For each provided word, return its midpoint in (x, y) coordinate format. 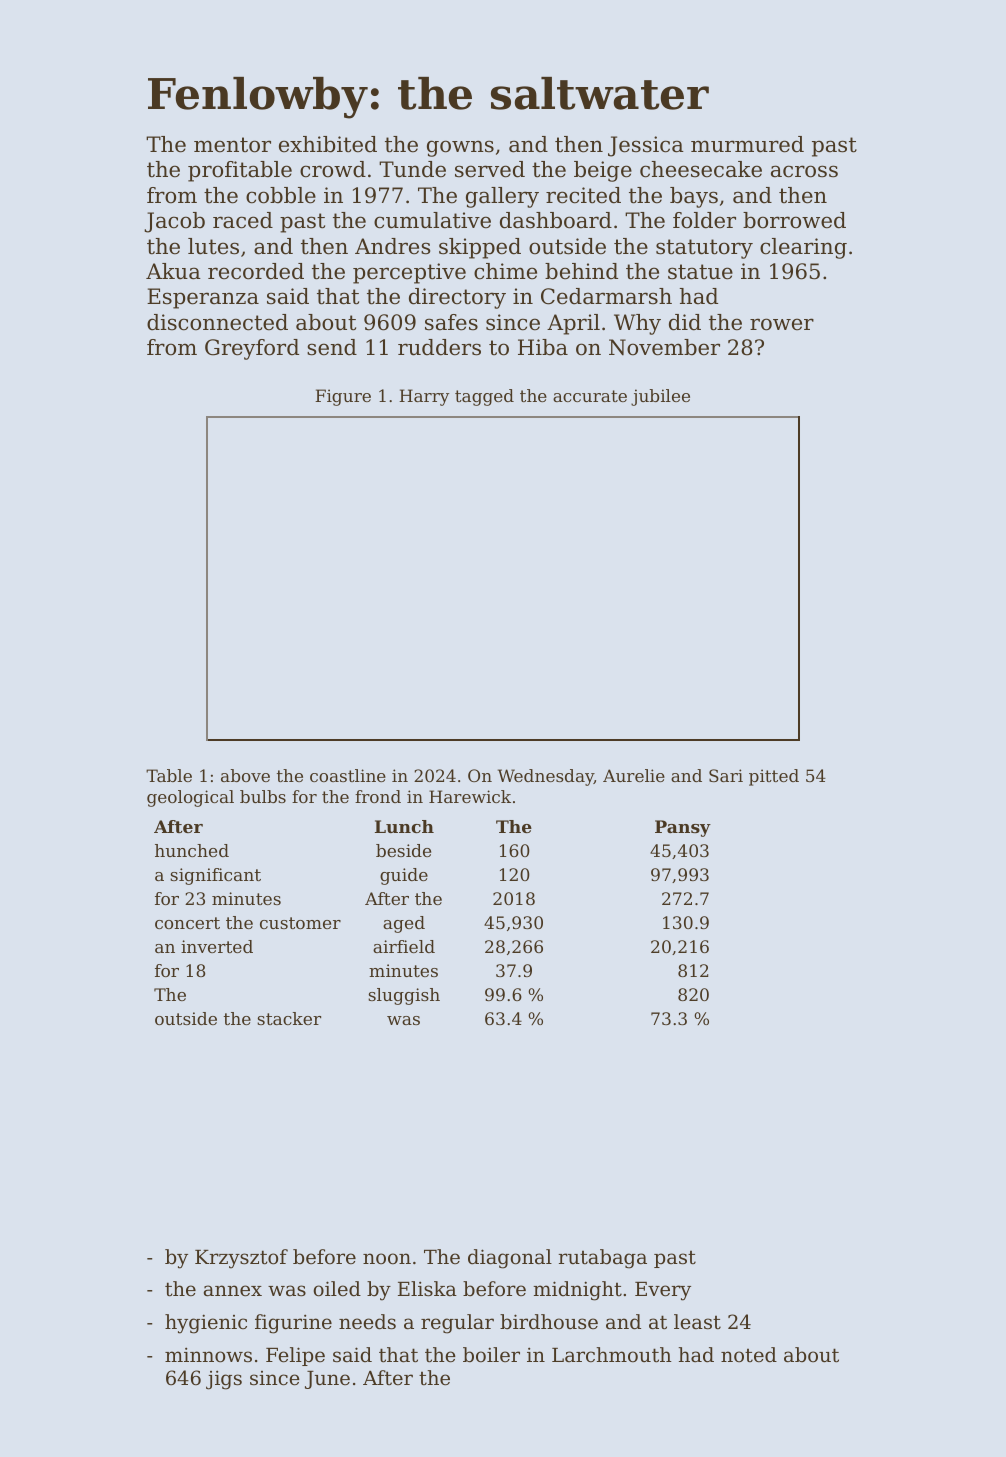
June (327, 1380)
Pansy (683, 828)
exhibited (328, 144)
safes (451, 322)
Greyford (252, 349)
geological (190, 798)
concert (187, 923)
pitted (774, 777)
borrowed (794, 220)
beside (403, 850)
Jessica (646, 146)
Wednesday (546, 777)
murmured (747, 144)
